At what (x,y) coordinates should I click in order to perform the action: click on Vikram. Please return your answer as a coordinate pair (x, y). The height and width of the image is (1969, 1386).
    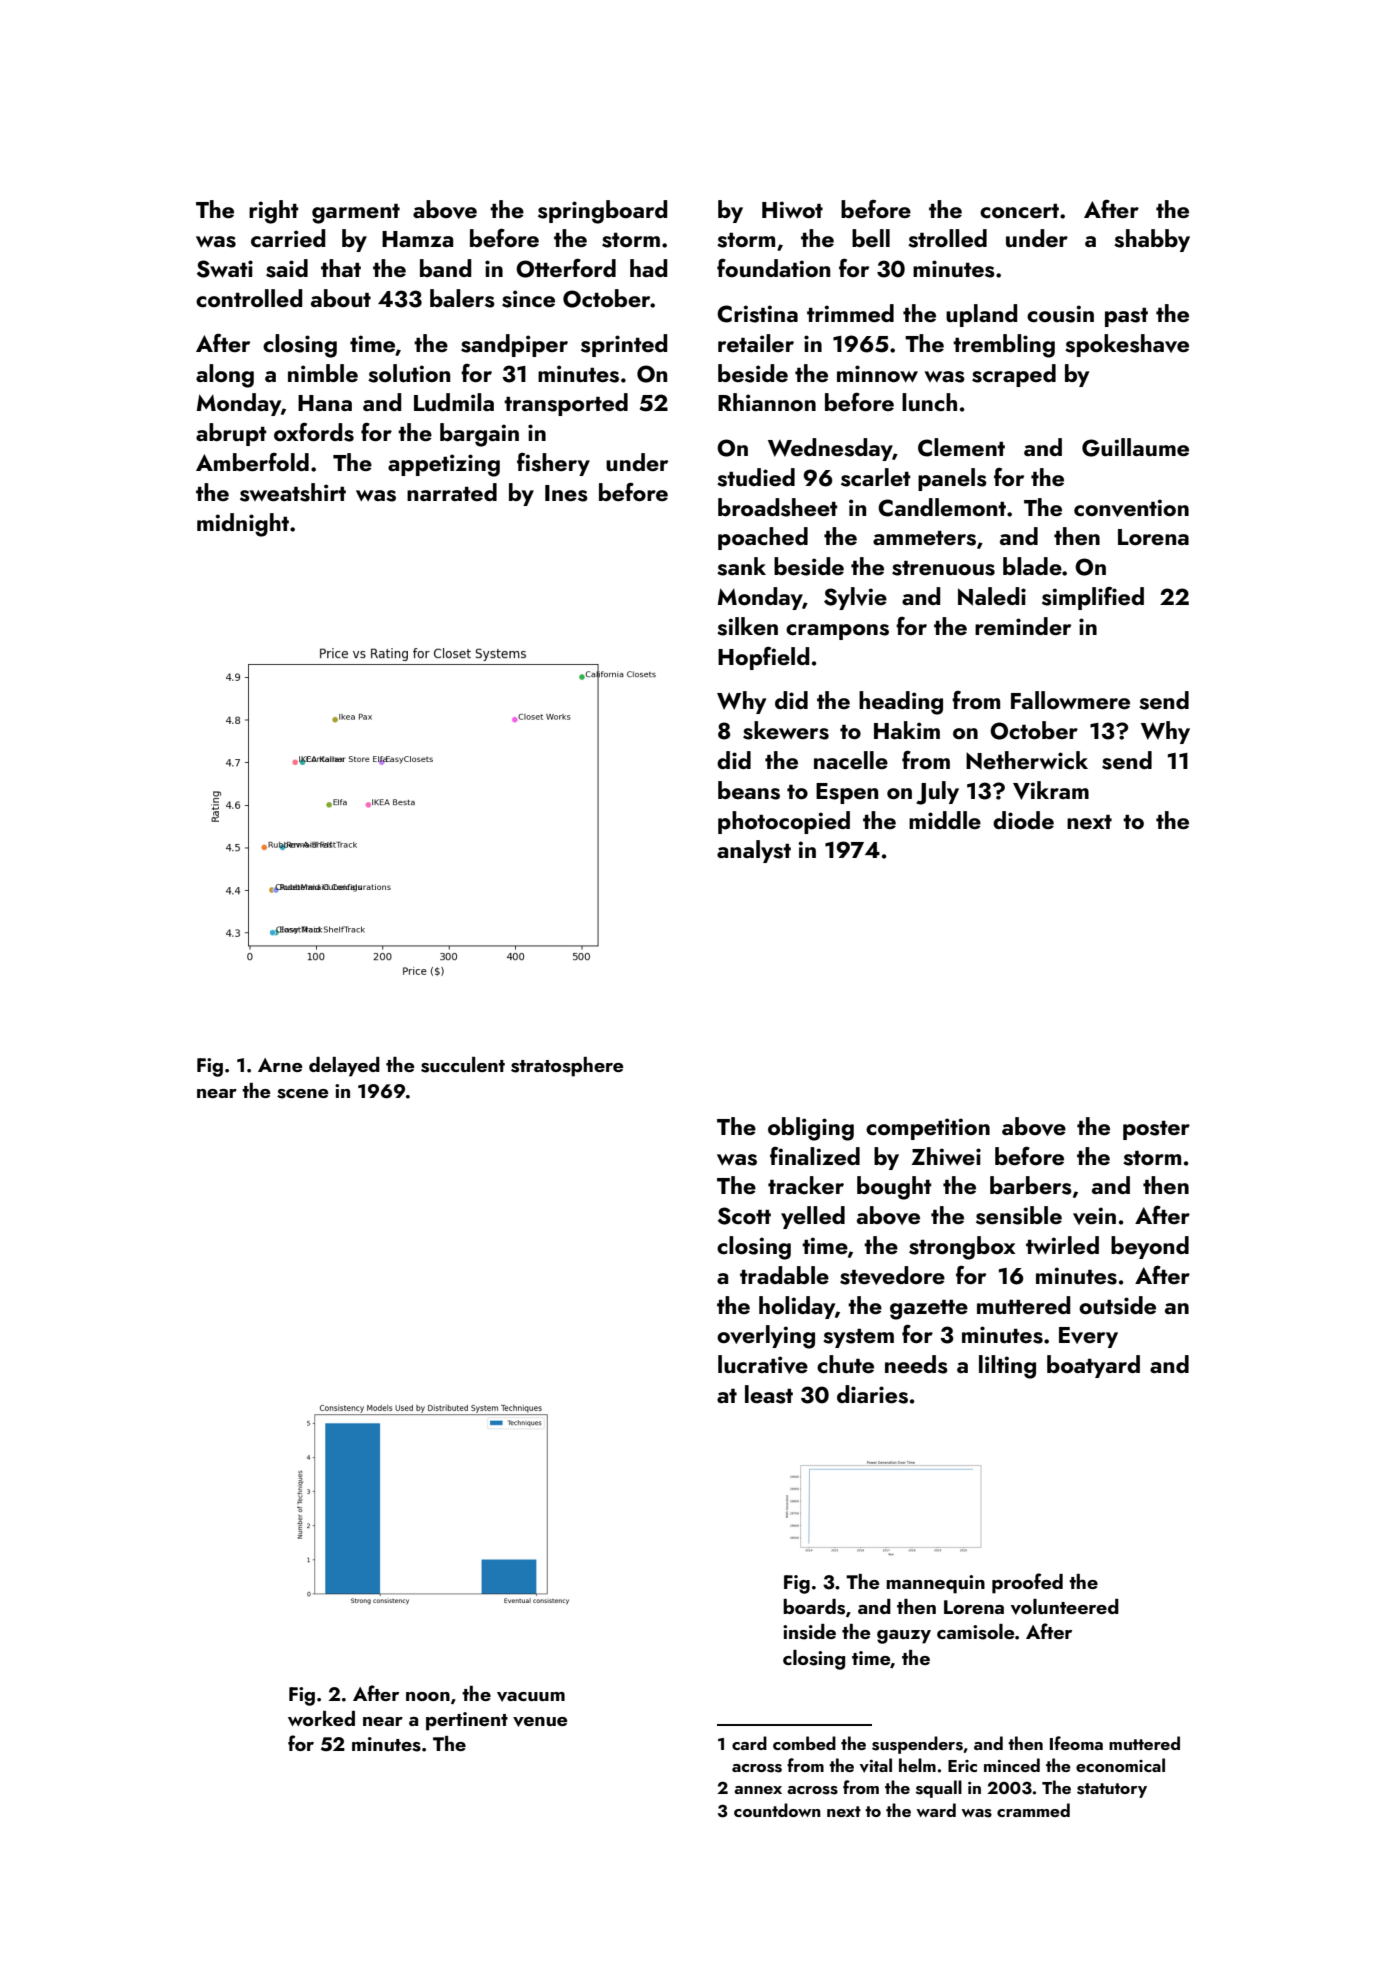
    Looking at the image, I should click on (1051, 790).
